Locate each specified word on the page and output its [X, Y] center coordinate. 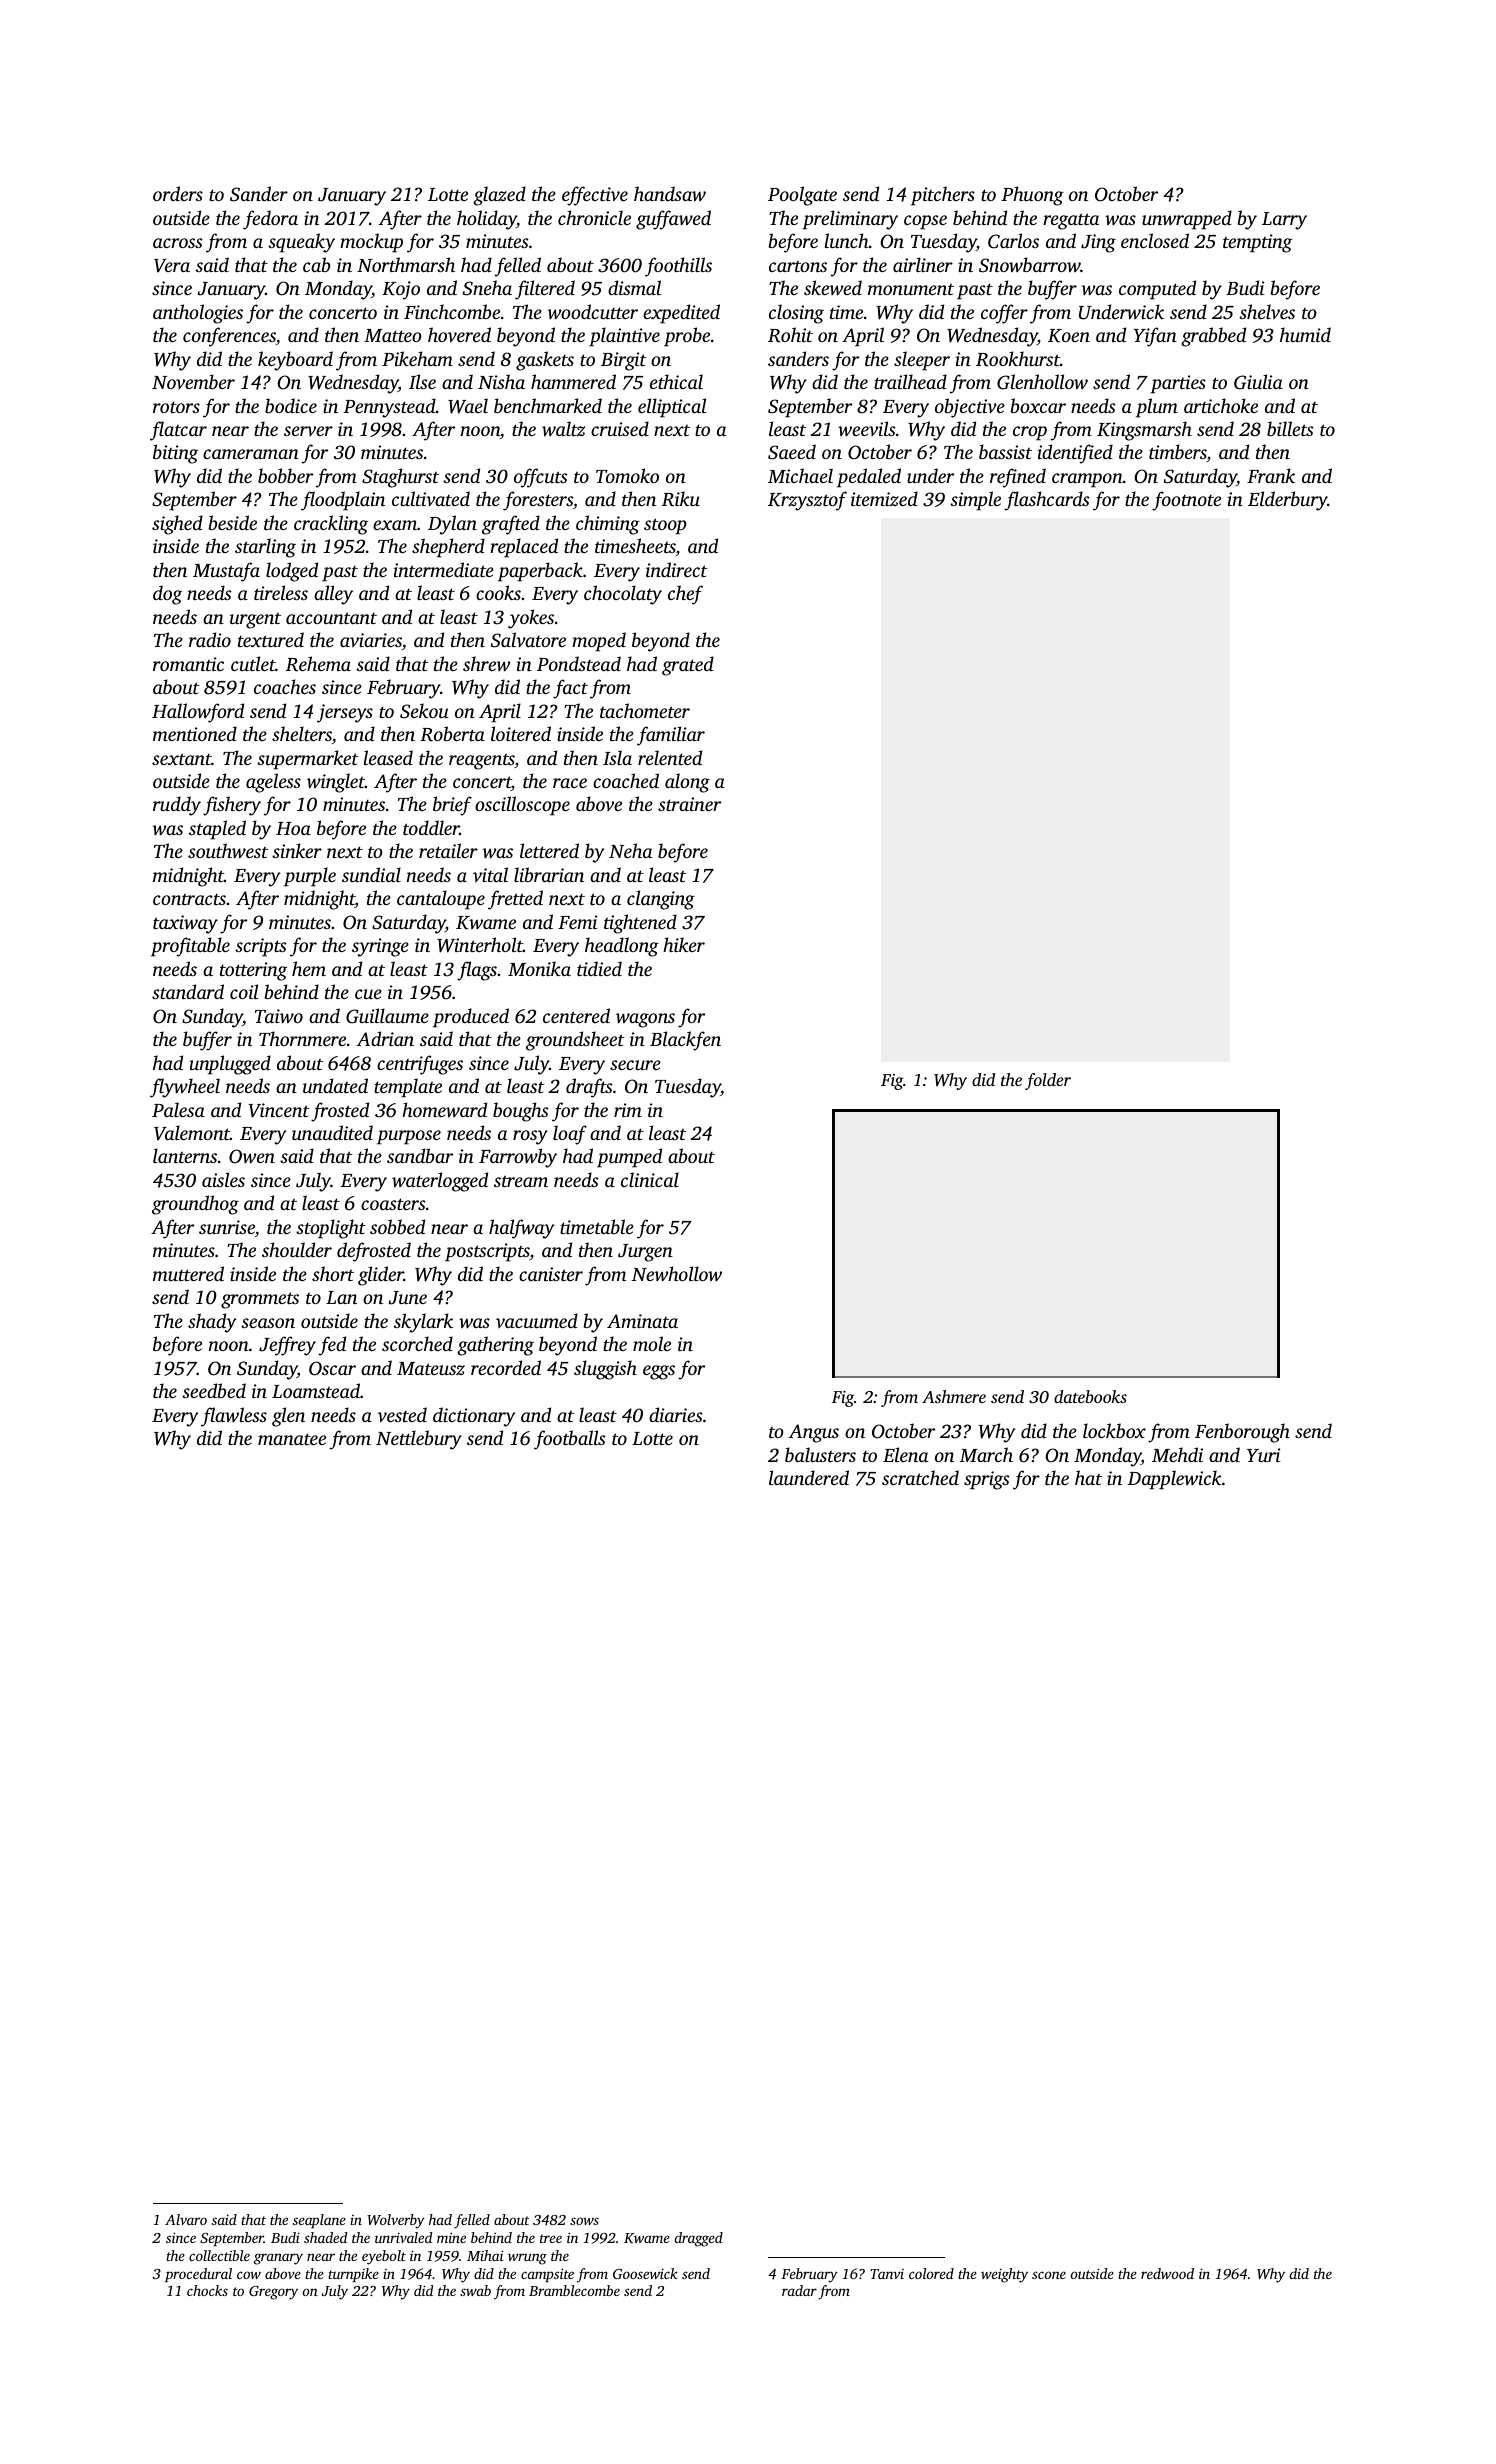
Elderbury [1288, 501]
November [193, 381]
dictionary [474, 1417]
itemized [884, 498]
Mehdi [1177, 1454]
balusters [820, 1454]
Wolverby [396, 2221]
